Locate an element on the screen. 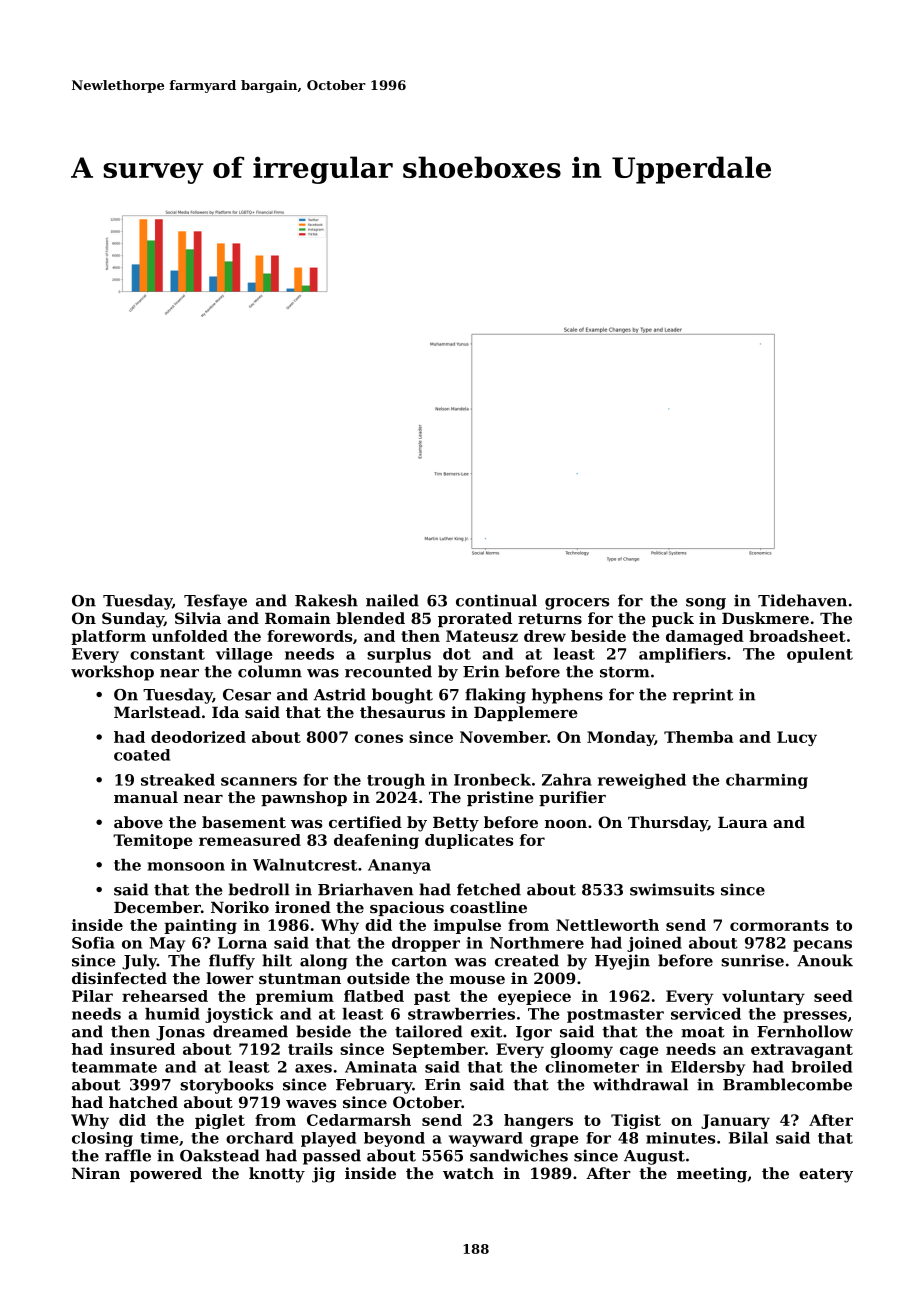 This screenshot has height=1311, width=924. Tesfaye is located at coordinates (215, 602).
